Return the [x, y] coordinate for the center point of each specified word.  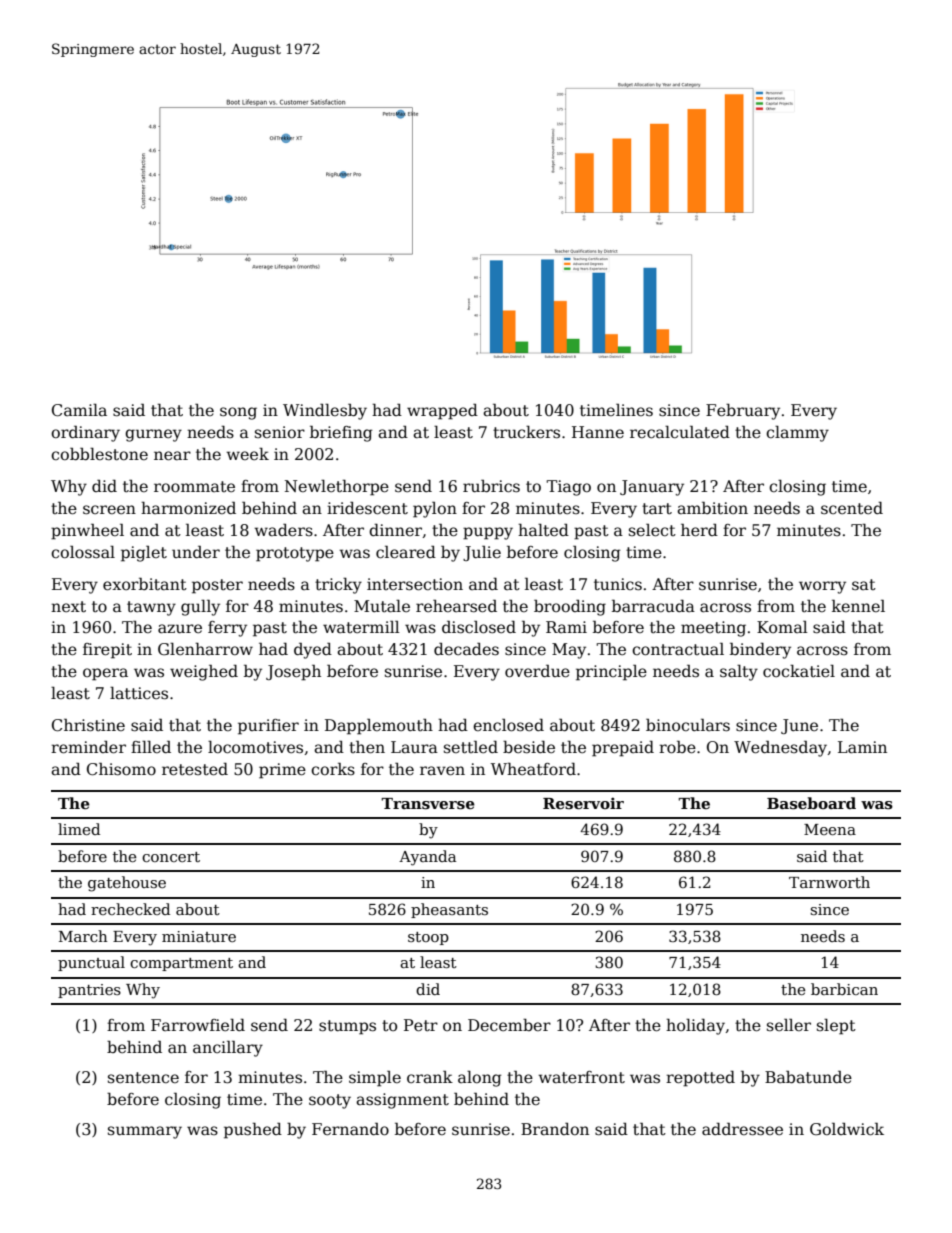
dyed [313, 650]
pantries [89, 991]
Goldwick [847, 1129]
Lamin [862, 747]
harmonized [188, 508]
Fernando [350, 1129]
